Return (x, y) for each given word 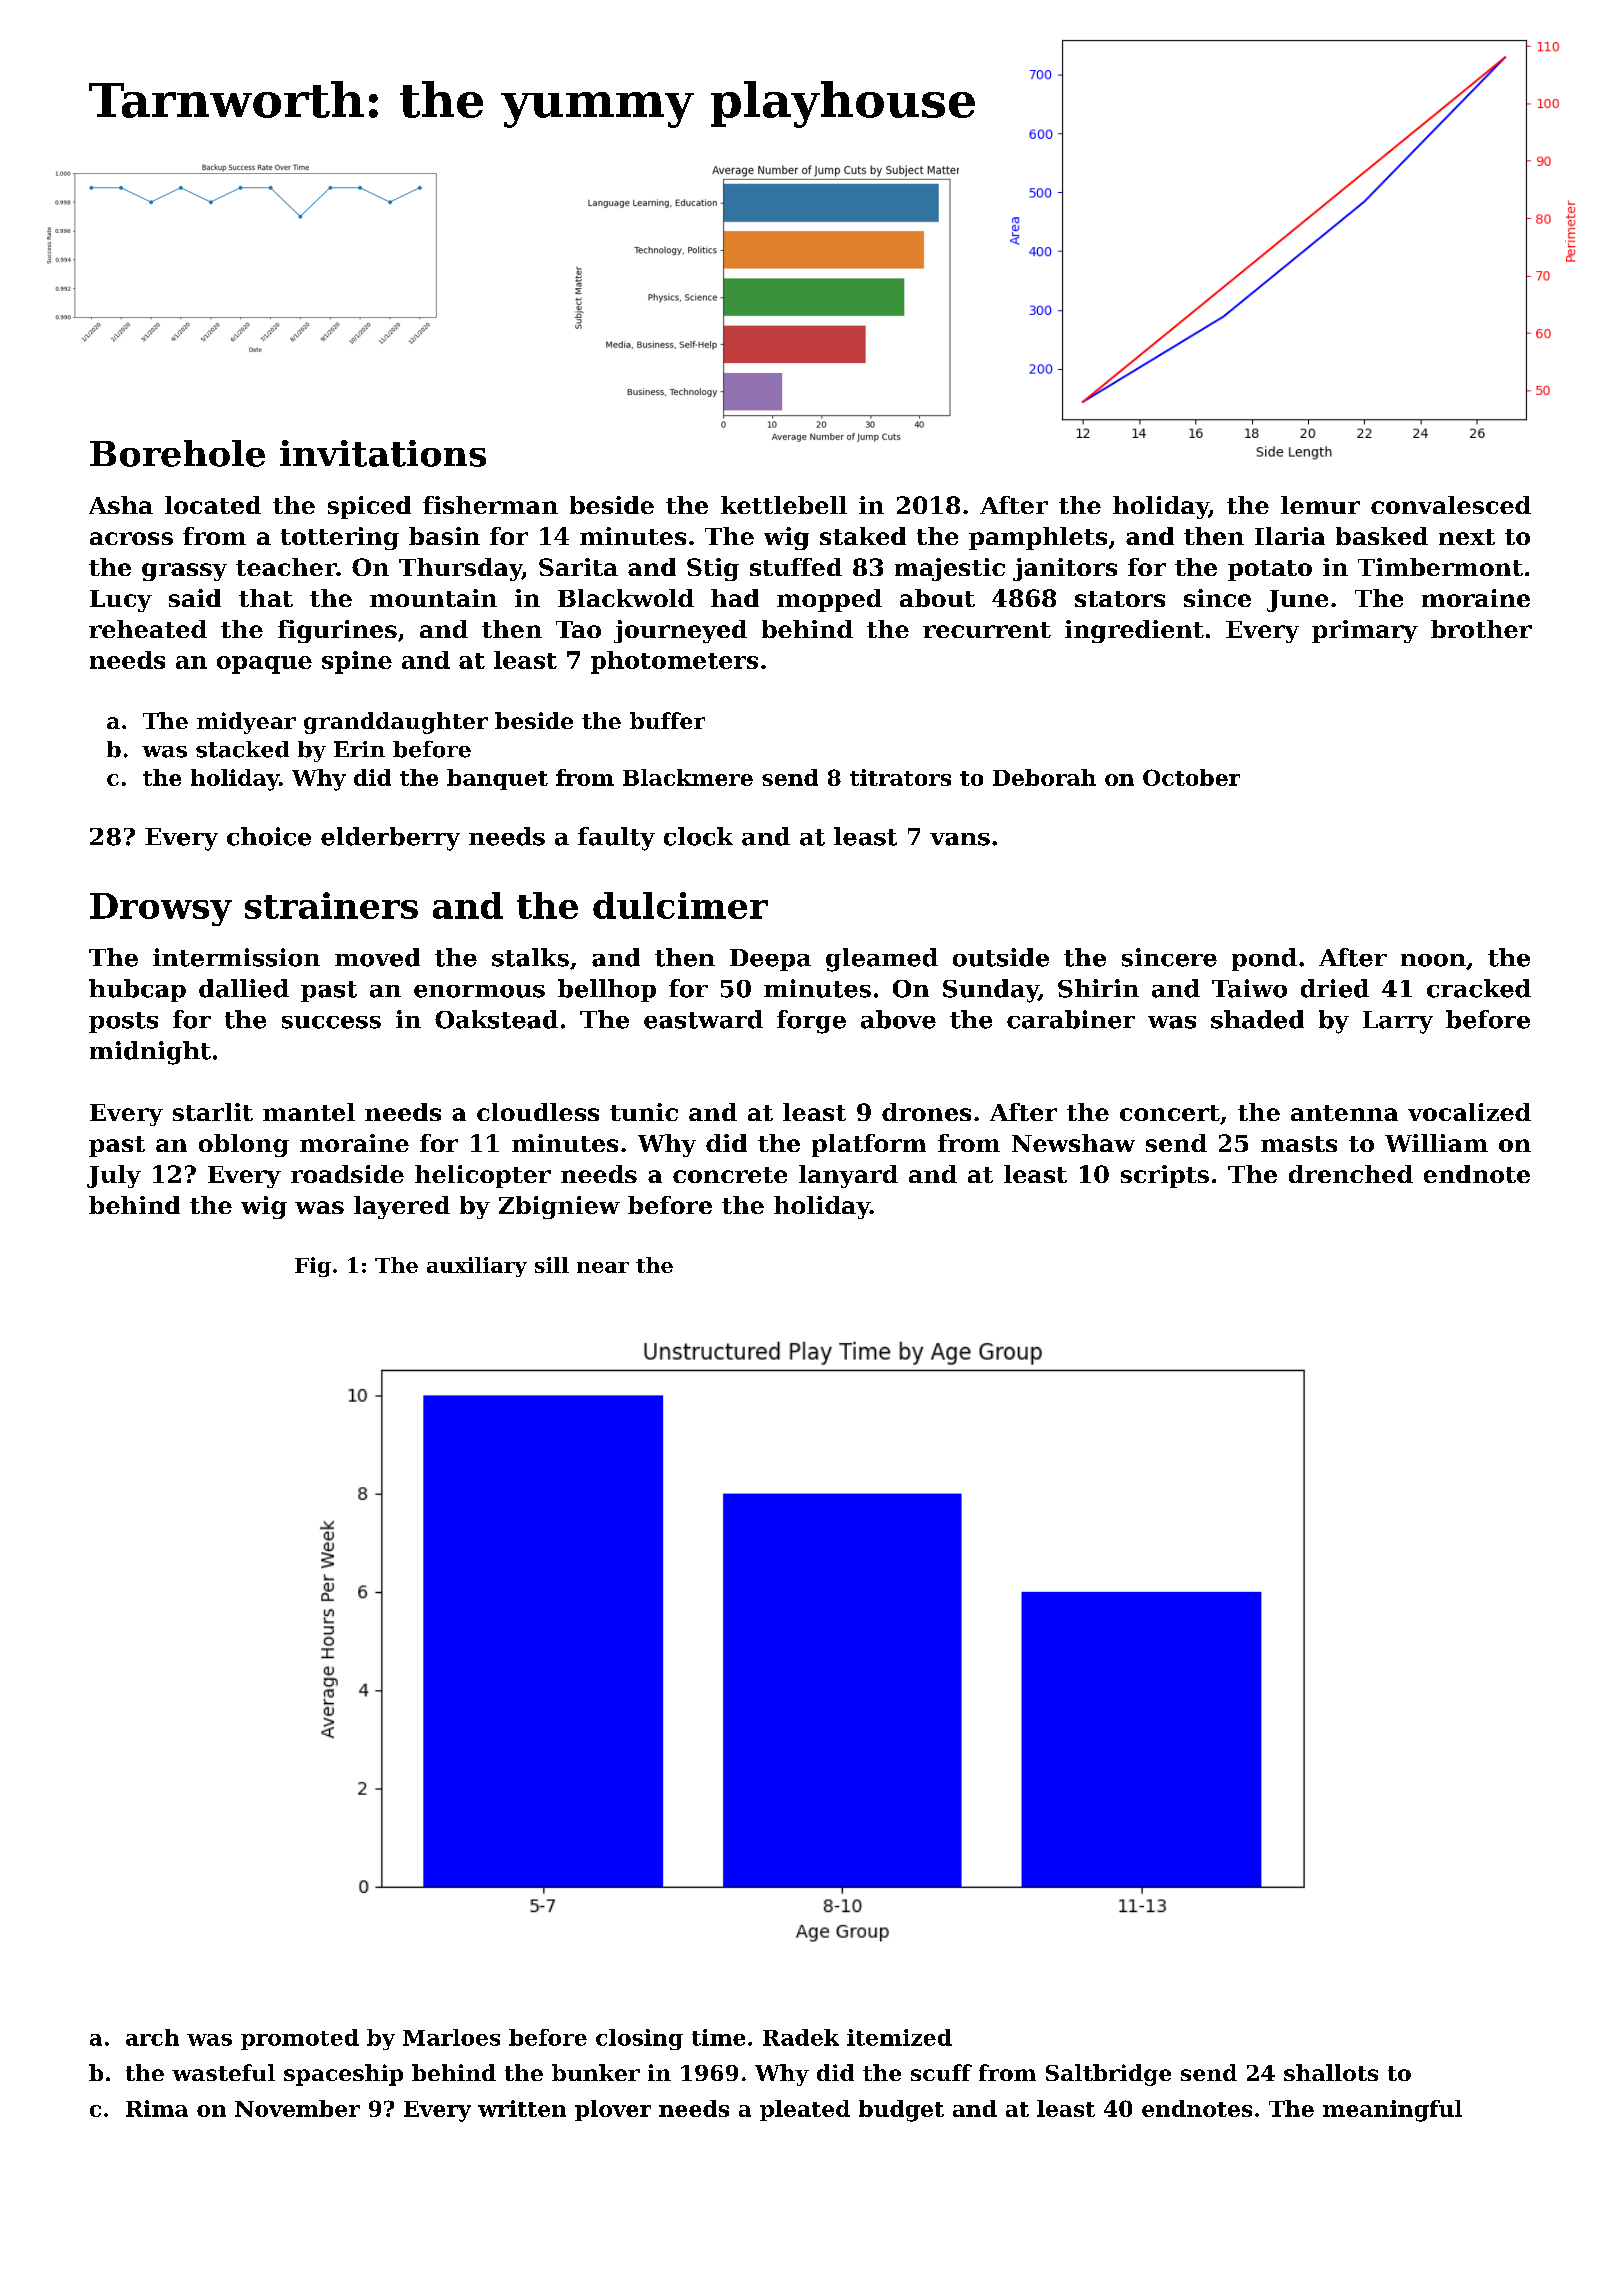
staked (863, 536)
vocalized (1469, 1112)
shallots (1331, 2072)
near (603, 1267)
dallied (244, 988)
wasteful (223, 2072)
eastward (703, 1019)
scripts (1165, 1176)
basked (1382, 536)
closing (639, 2039)
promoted (300, 2039)
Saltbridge (1108, 2075)
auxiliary (477, 1267)
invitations (383, 453)
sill (552, 1265)
